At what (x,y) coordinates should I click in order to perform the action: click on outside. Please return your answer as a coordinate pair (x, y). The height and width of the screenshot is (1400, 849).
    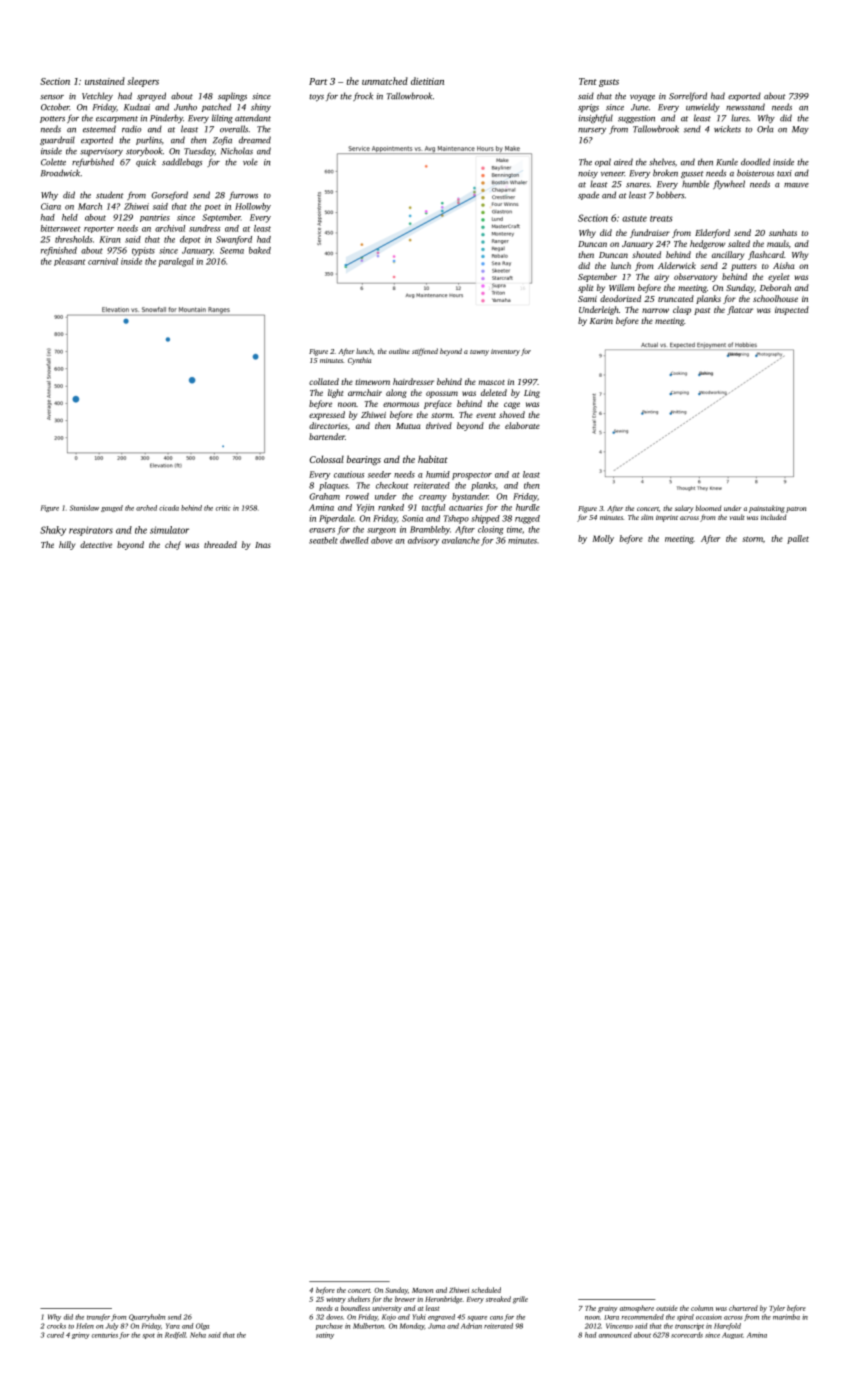
    Looking at the image, I should click on (667, 1308).
